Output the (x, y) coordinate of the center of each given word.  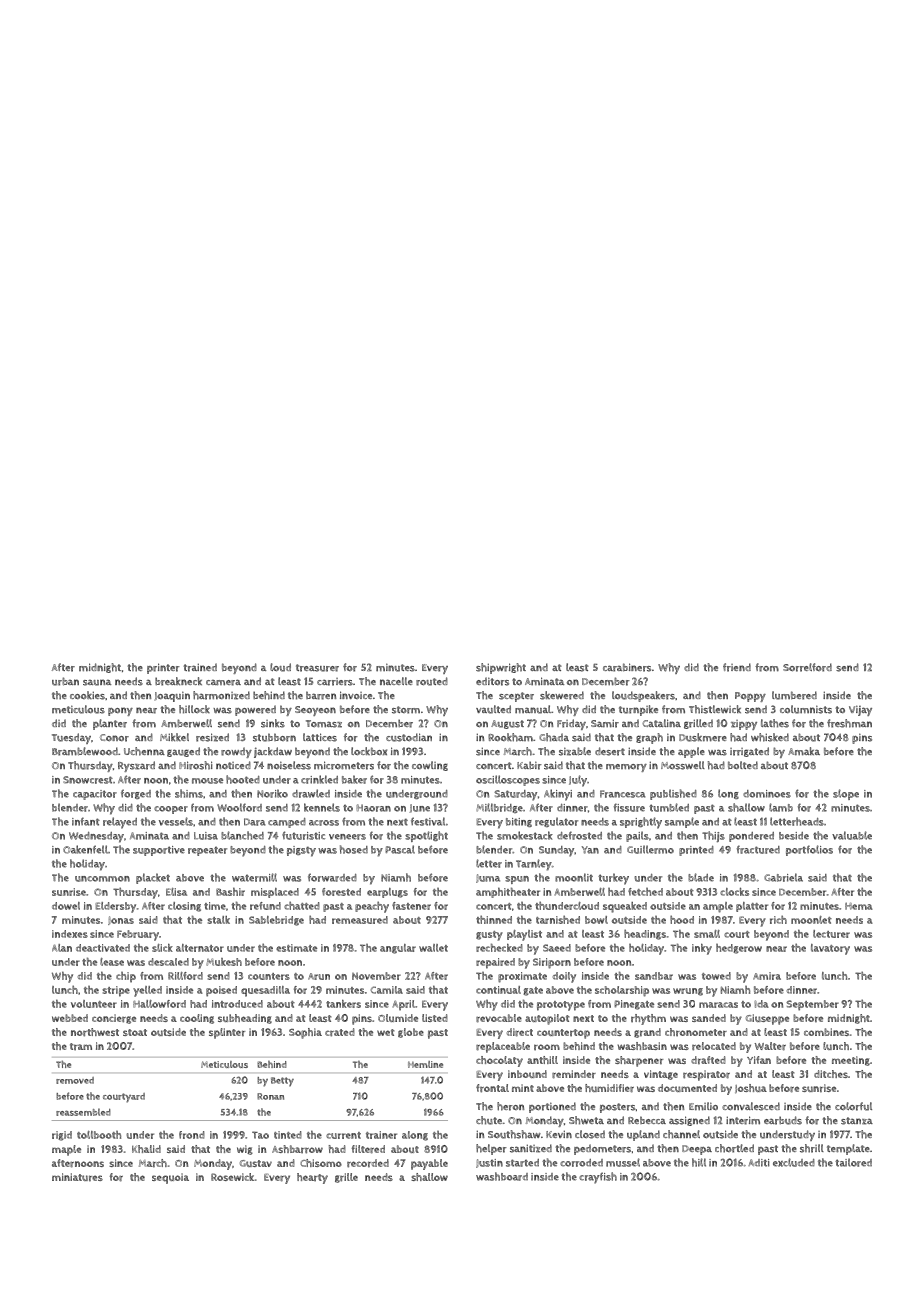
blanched (242, 835)
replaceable (503, 1047)
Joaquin (172, 696)
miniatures (77, 1177)
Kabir (529, 765)
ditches (831, 1074)
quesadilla (265, 991)
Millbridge (499, 808)
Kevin (559, 1134)
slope (846, 794)
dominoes (767, 794)
